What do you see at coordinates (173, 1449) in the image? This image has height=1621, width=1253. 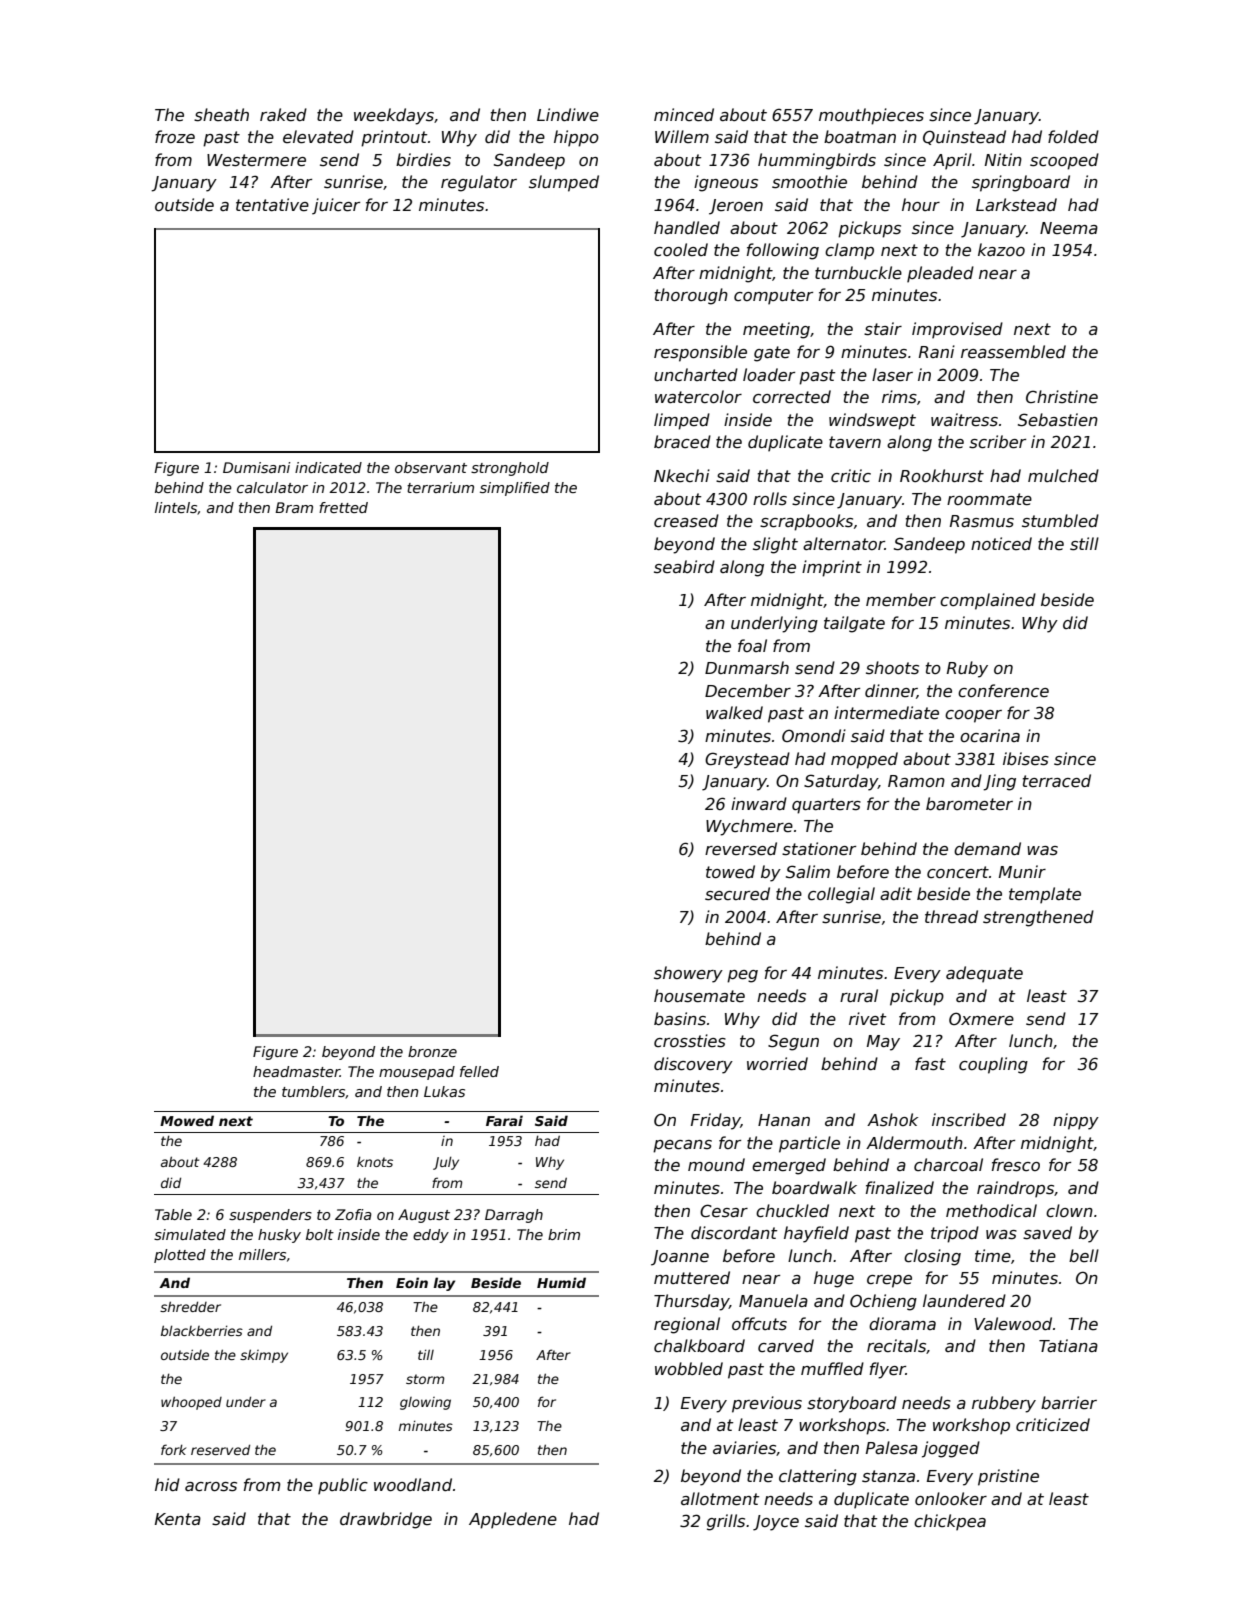 I see `fork` at bounding box center [173, 1449].
